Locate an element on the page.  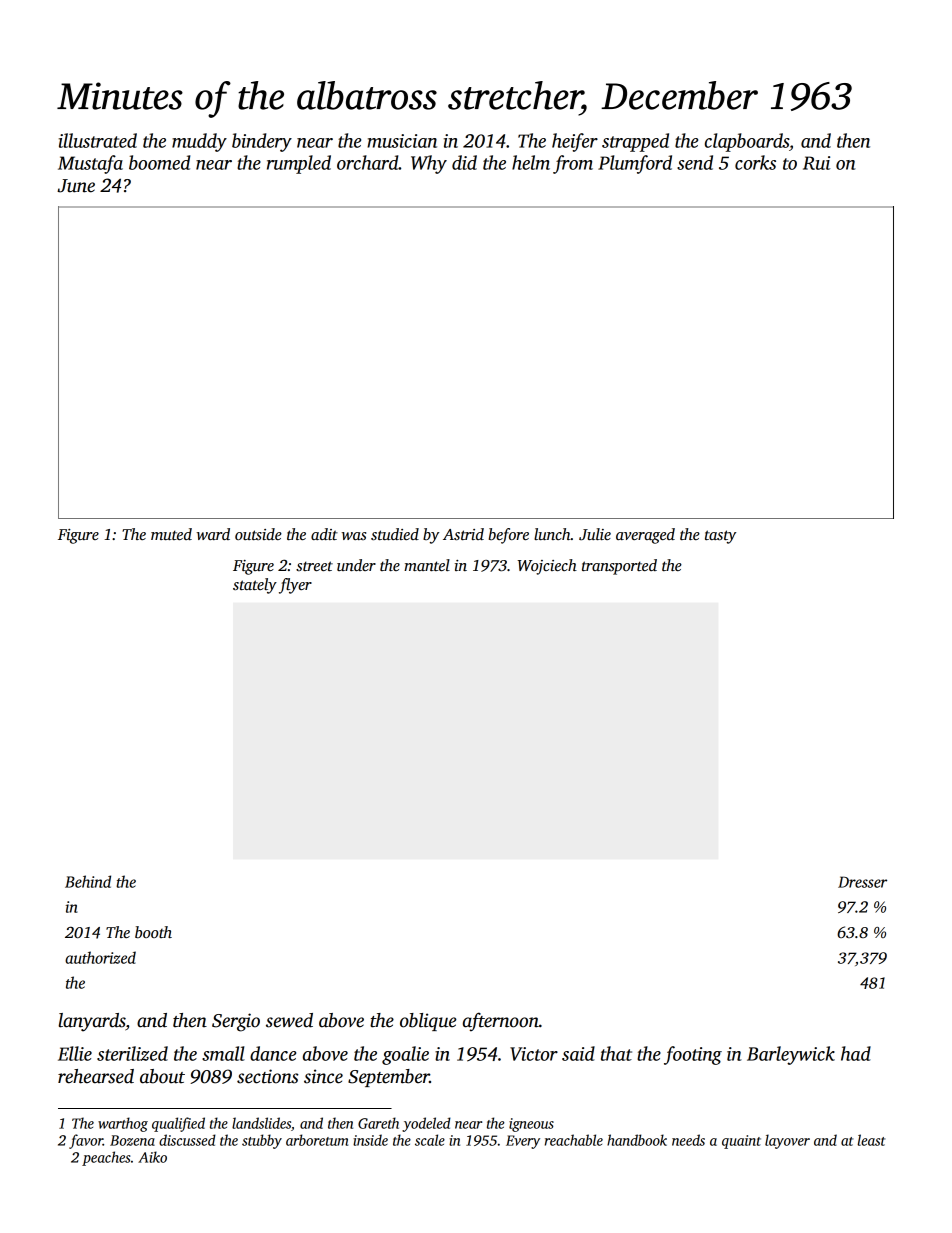
Ellie is located at coordinates (75, 1053).
